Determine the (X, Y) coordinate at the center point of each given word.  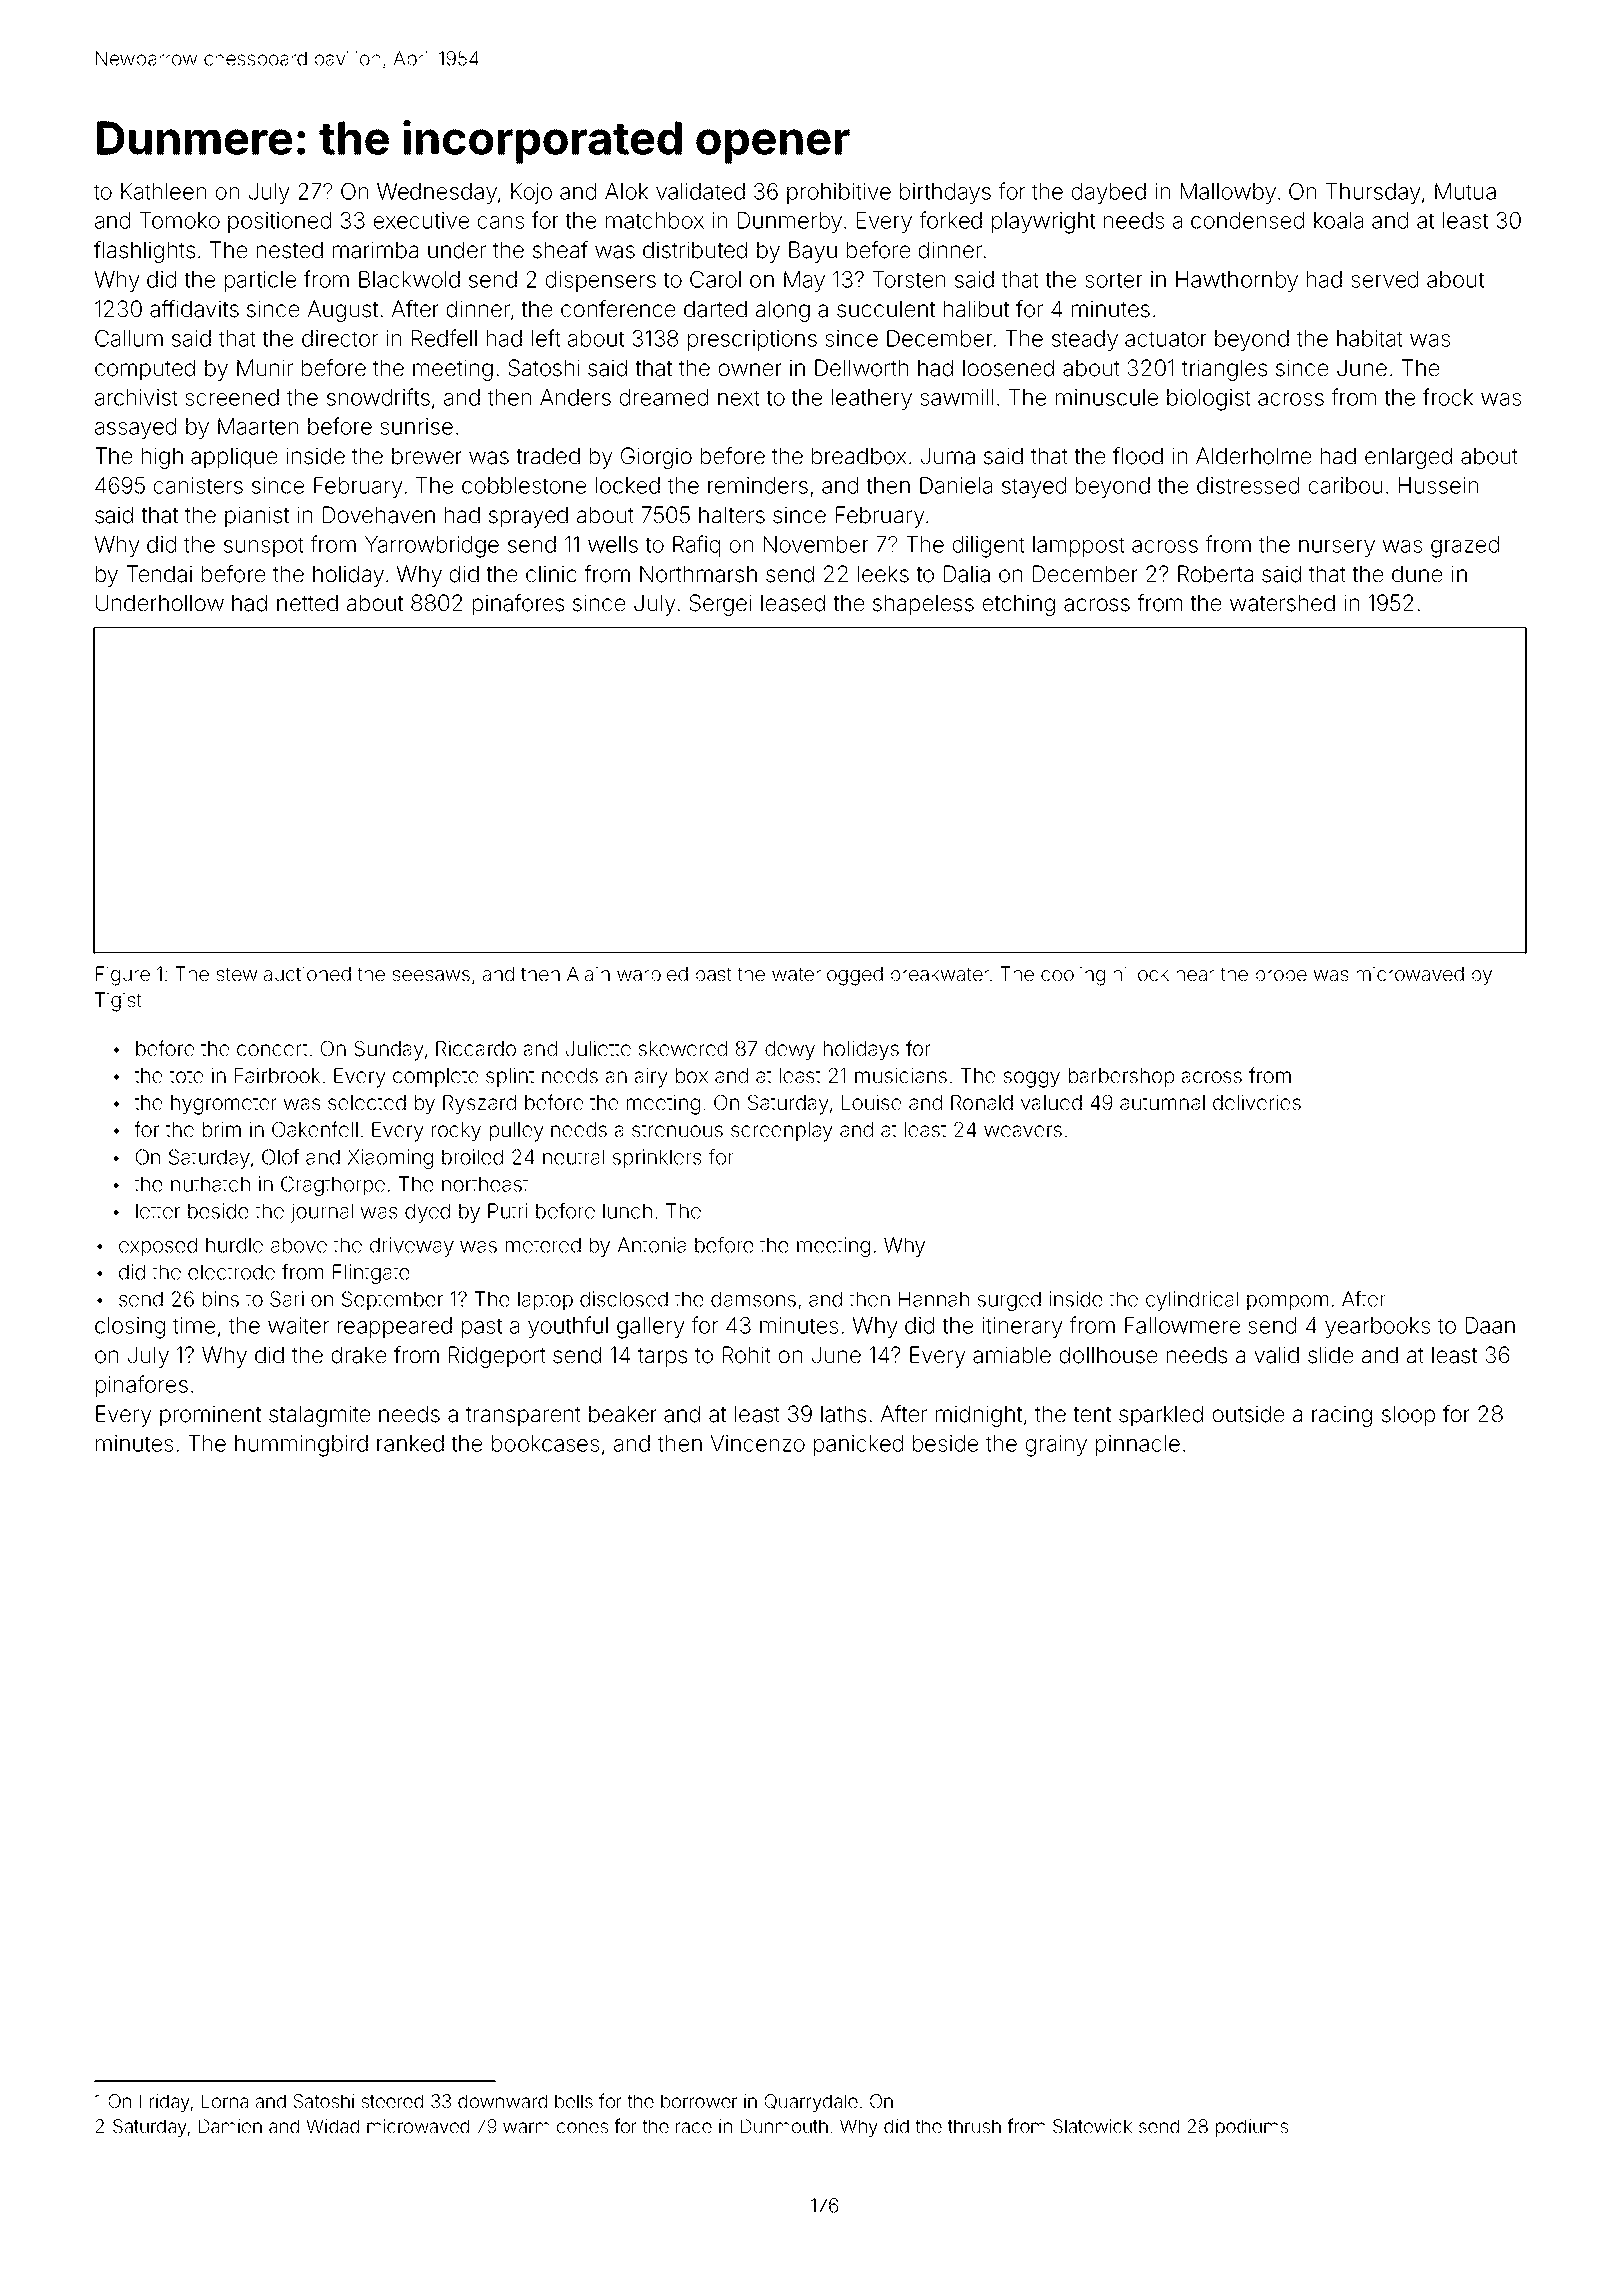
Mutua (1465, 191)
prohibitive (839, 193)
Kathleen (163, 191)
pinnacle (1138, 1445)
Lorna (225, 2101)
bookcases (545, 1443)
